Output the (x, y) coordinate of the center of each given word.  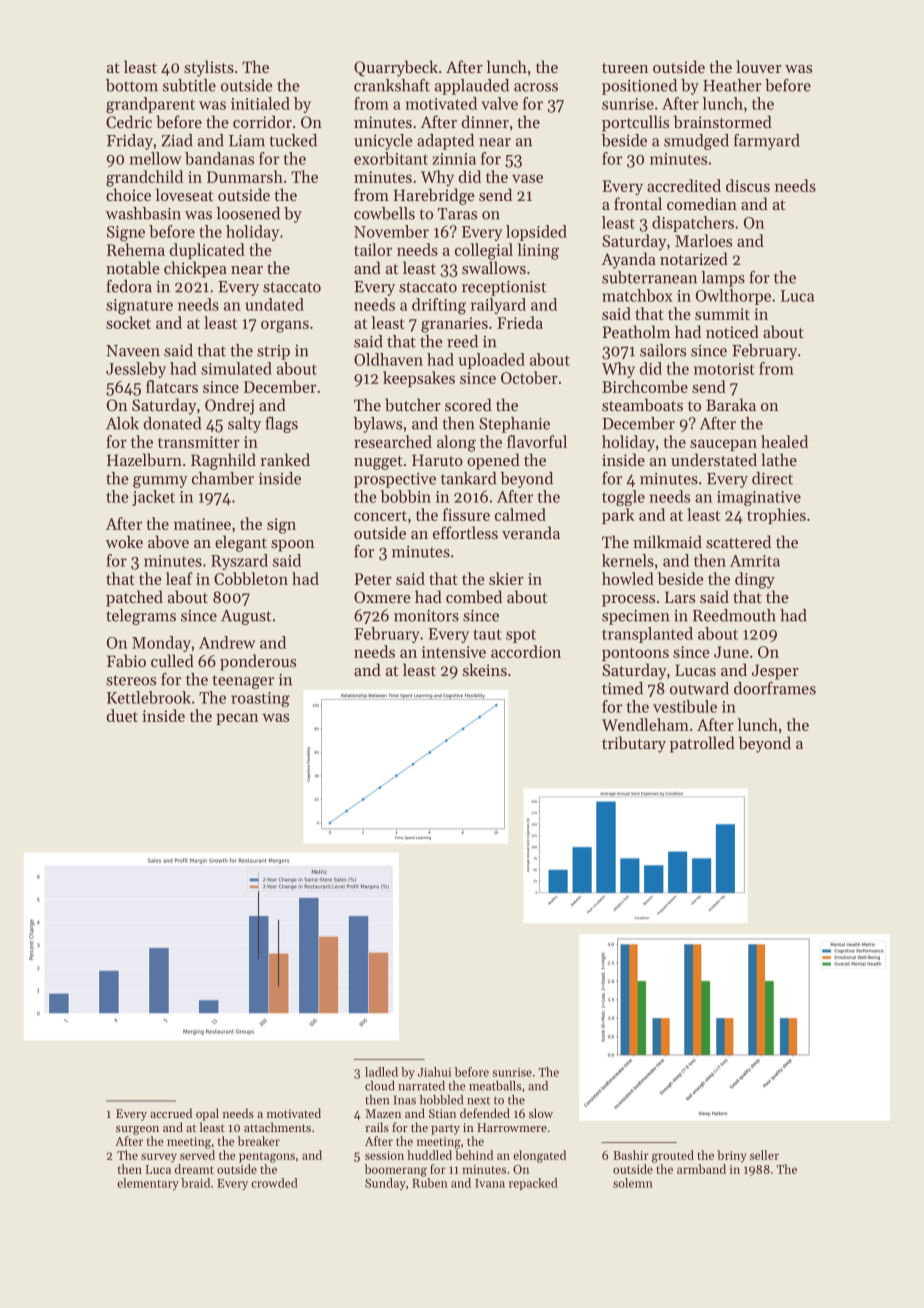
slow (541, 1113)
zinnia (454, 159)
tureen (625, 68)
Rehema (136, 249)
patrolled (702, 744)
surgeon (137, 1130)
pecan (237, 719)
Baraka (731, 404)
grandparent (150, 105)
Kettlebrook (149, 697)
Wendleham (645, 724)
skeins (485, 669)
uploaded (492, 361)
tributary (634, 744)
